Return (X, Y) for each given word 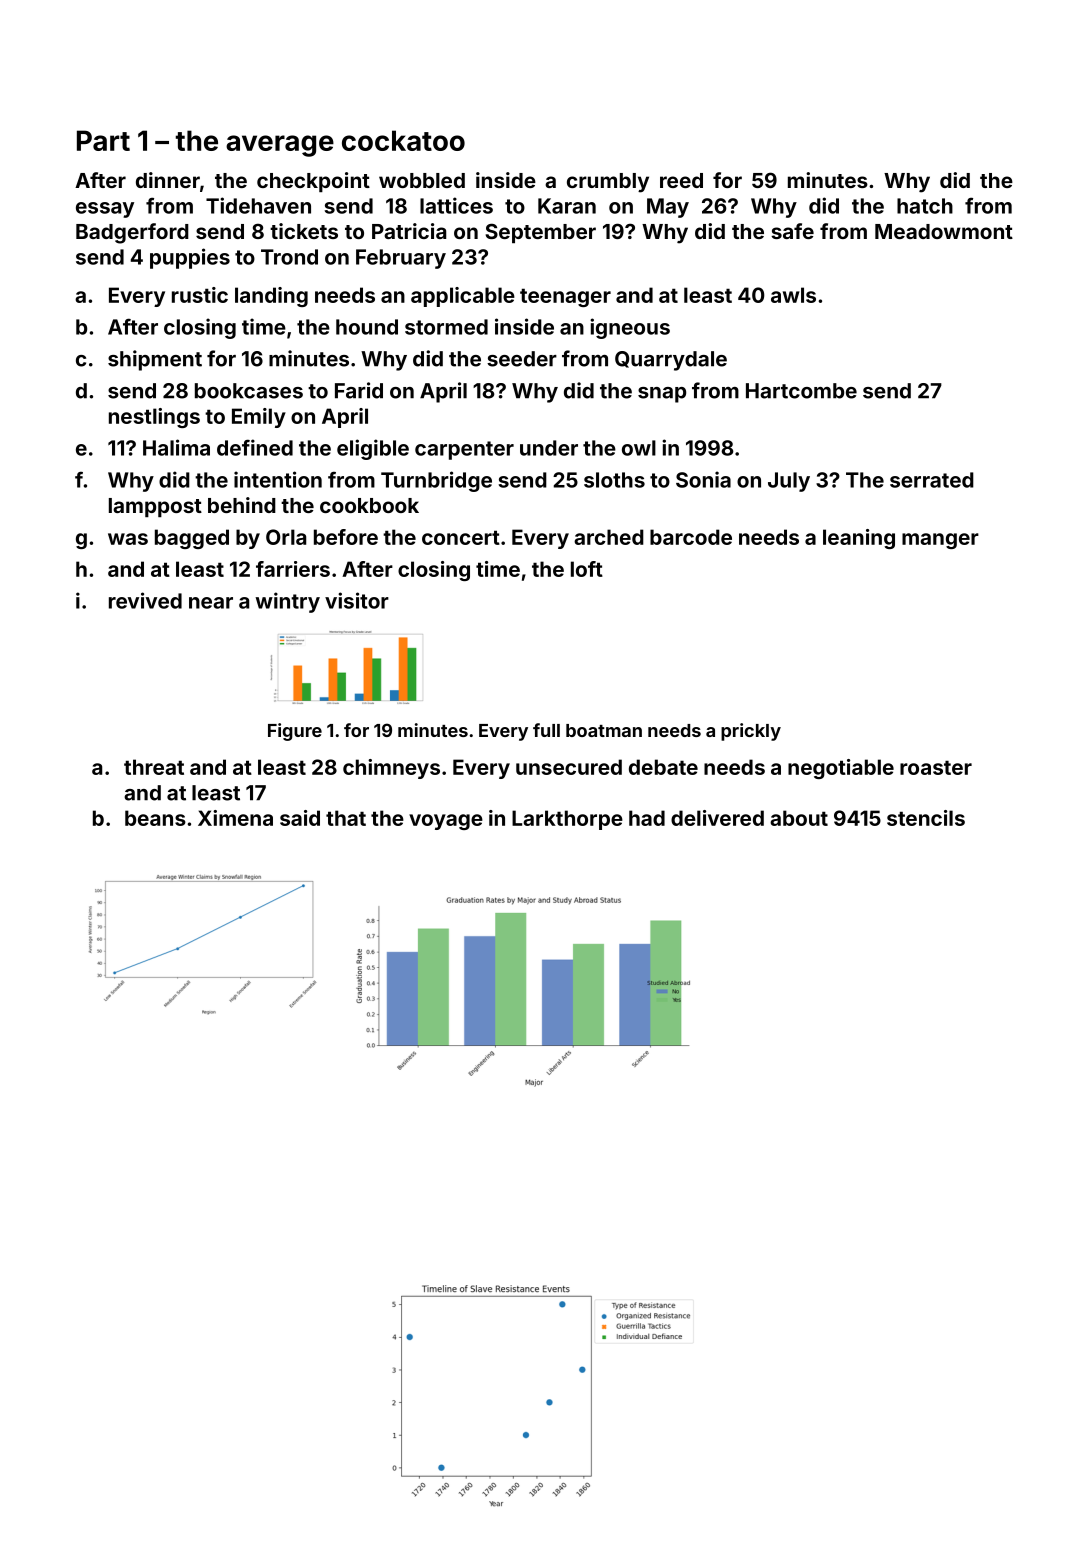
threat (154, 767)
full (546, 730)
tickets (304, 231)
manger (940, 541)
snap (662, 395)
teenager (565, 297)
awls (793, 295)
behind (242, 505)
